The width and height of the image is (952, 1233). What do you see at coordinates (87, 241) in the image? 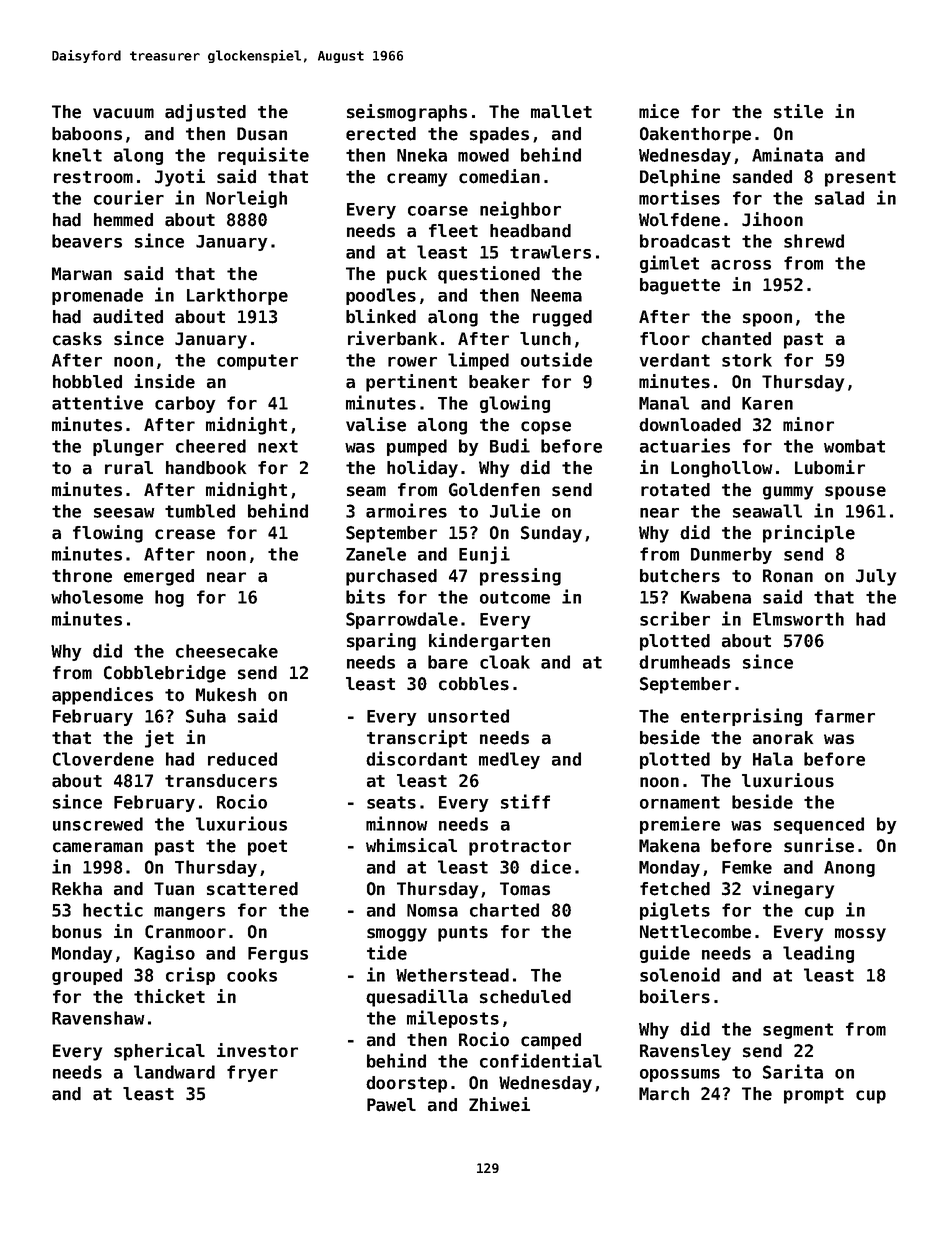
I see `beavers` at bounding box center [87, 241].
